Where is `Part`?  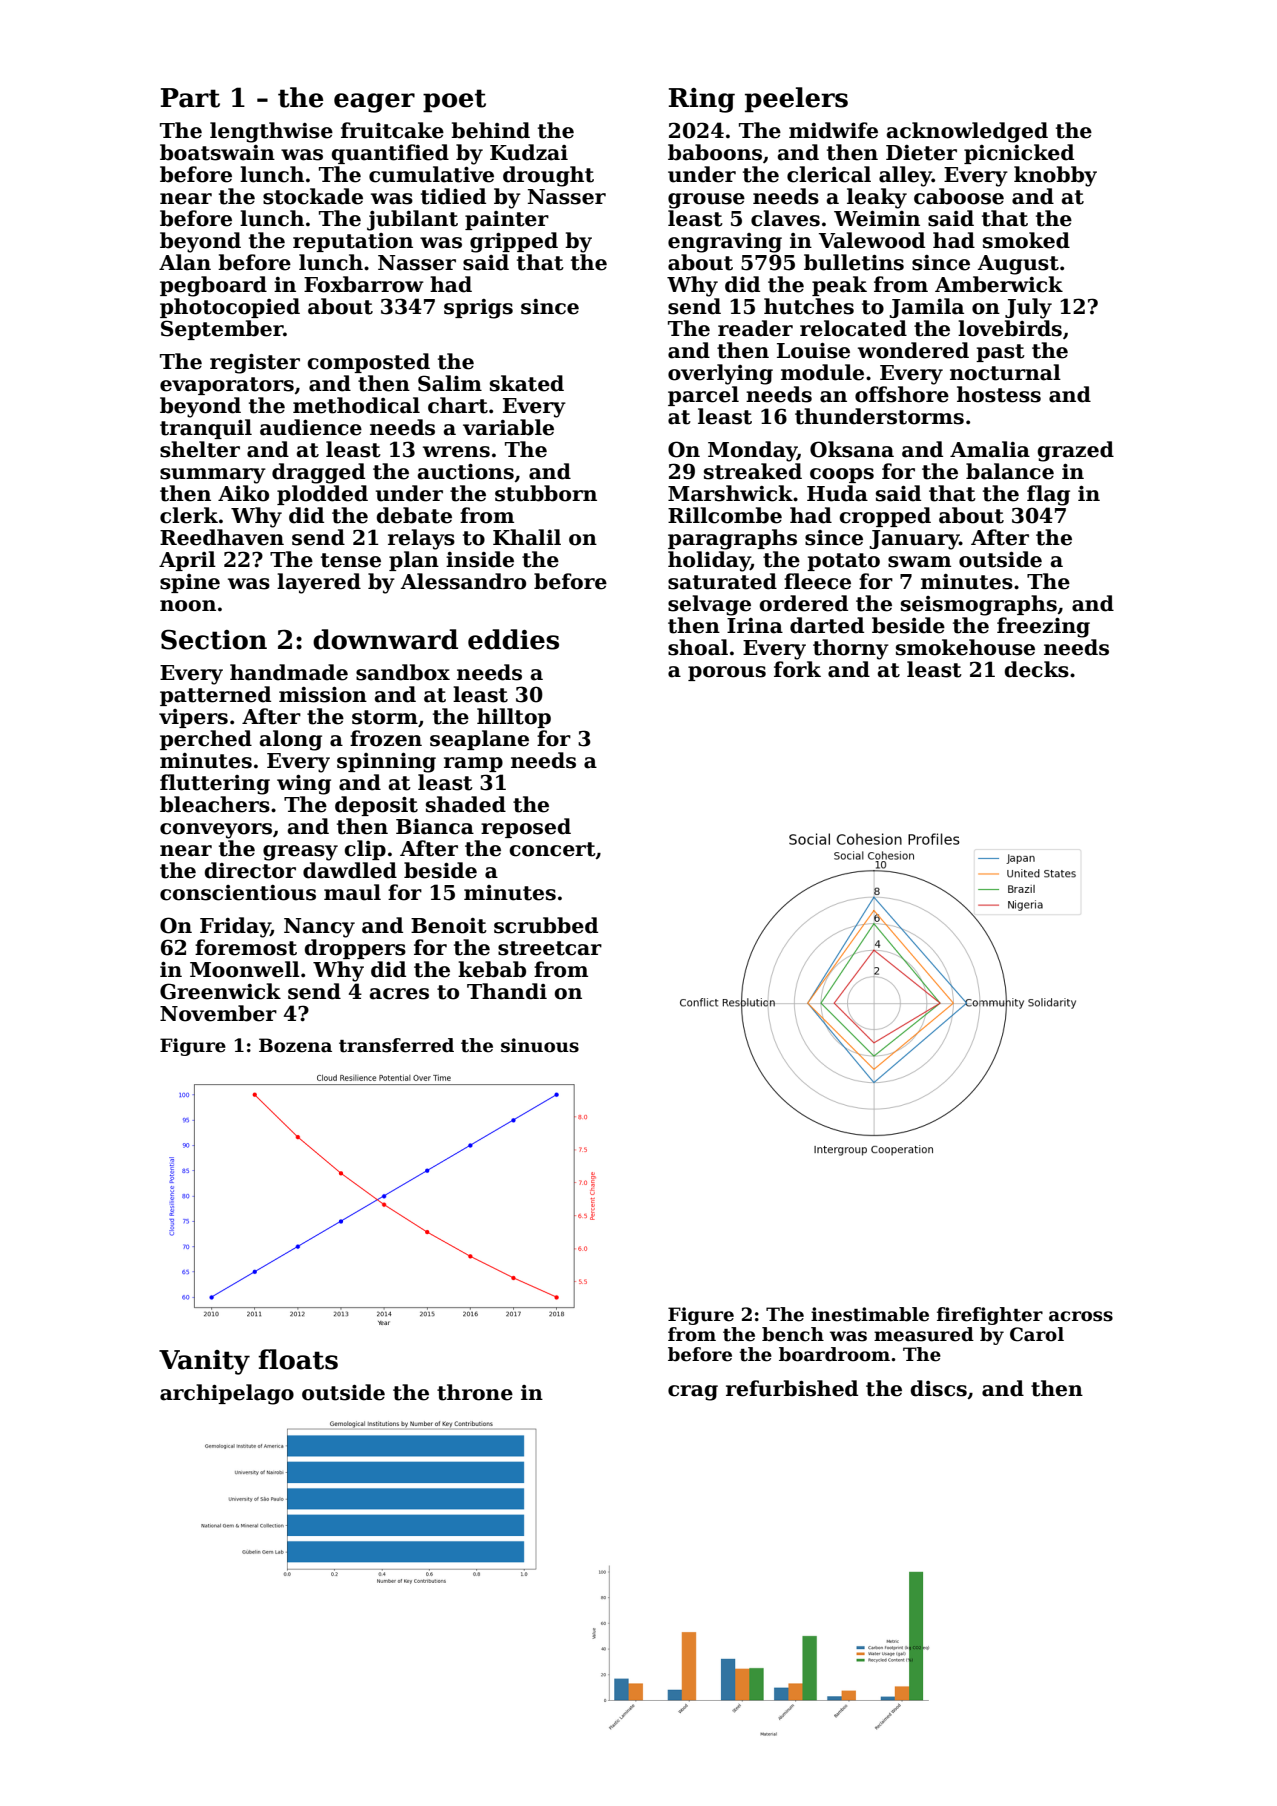
Part is located at coordinates (190, 98).
